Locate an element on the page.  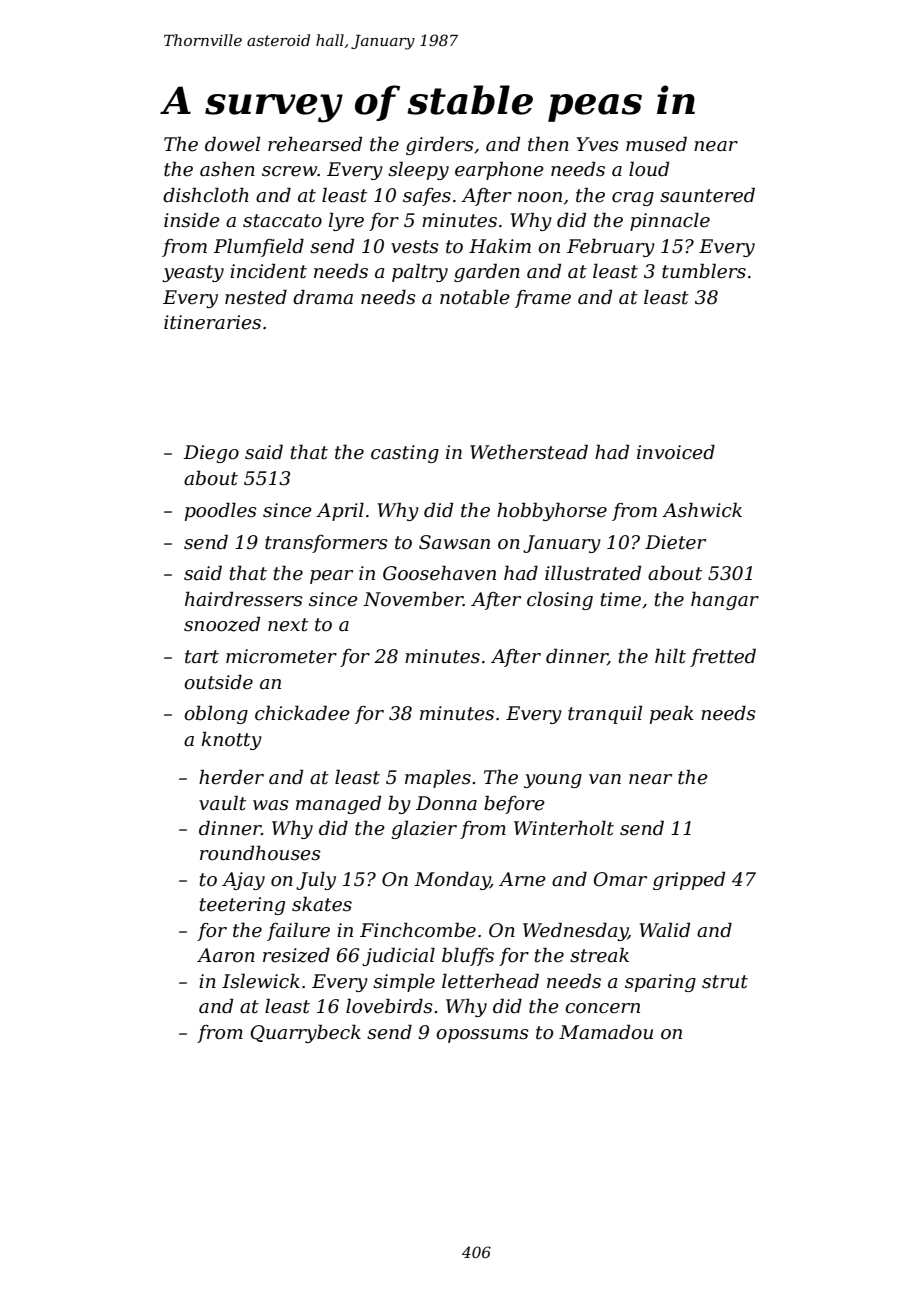
invoiced is located at coordinates (676, 452).
